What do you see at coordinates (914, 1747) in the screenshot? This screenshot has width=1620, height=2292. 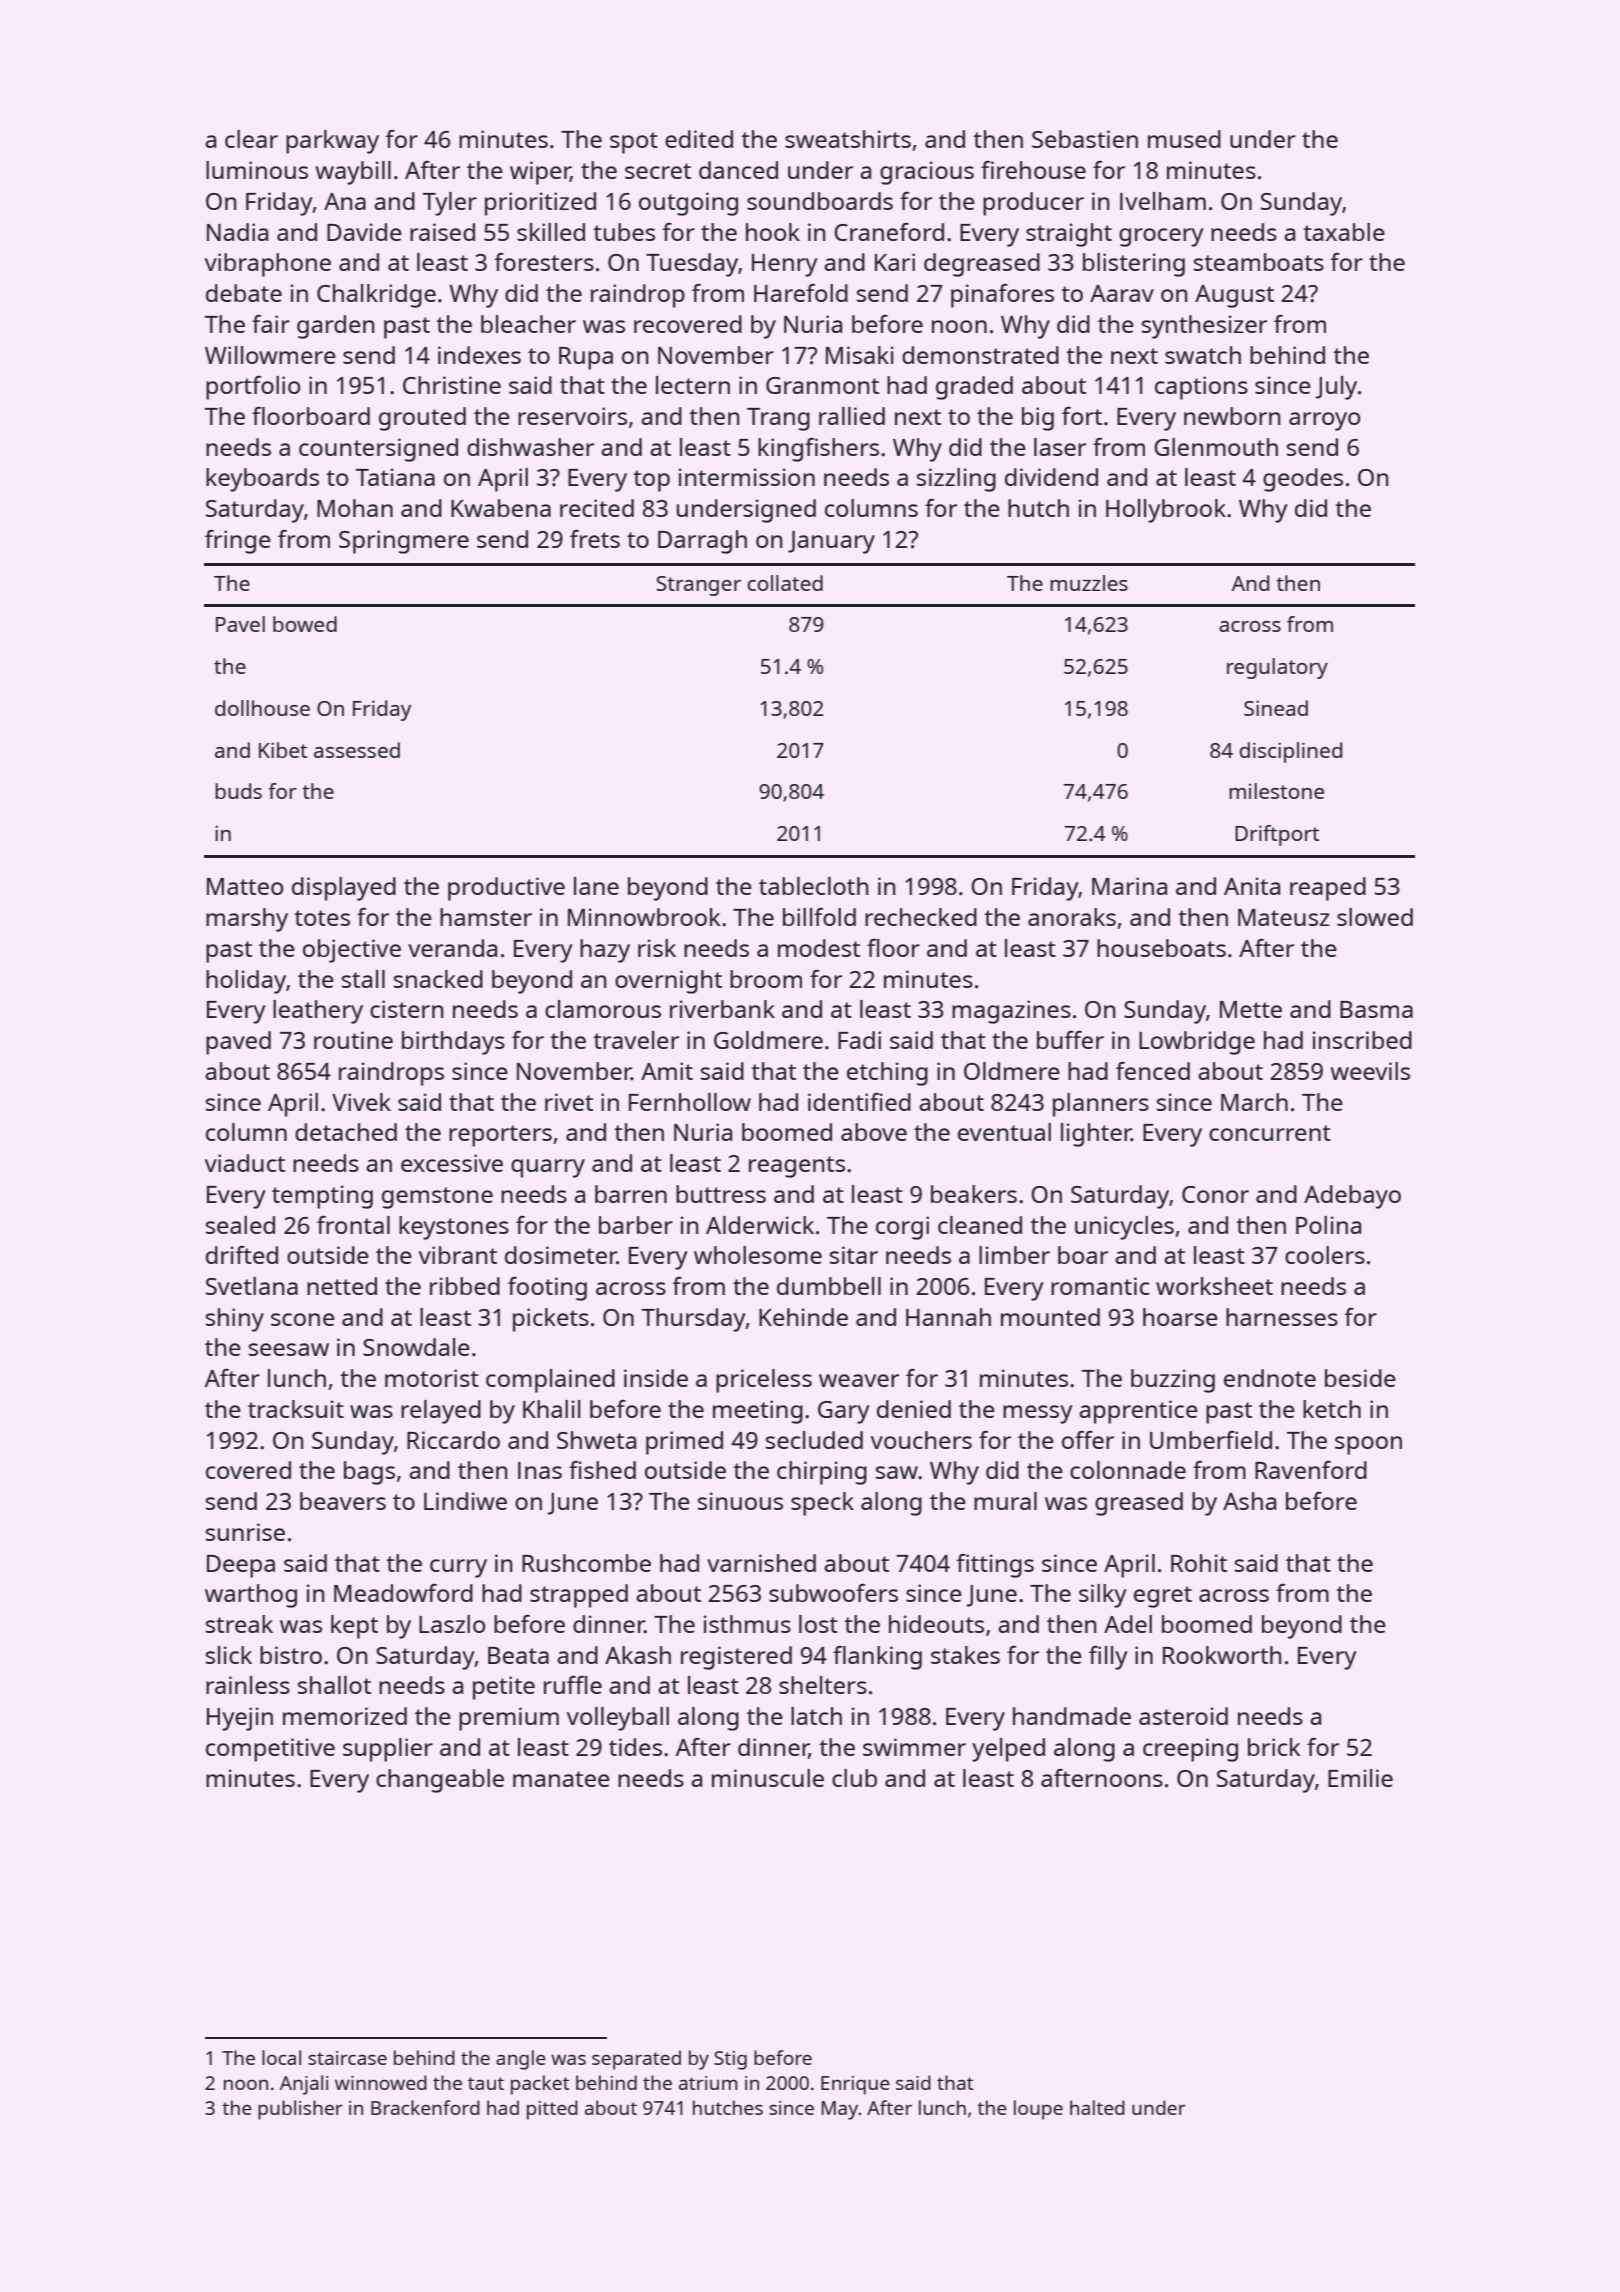 I see `swimmer` at bounding box center [914, 1747].
